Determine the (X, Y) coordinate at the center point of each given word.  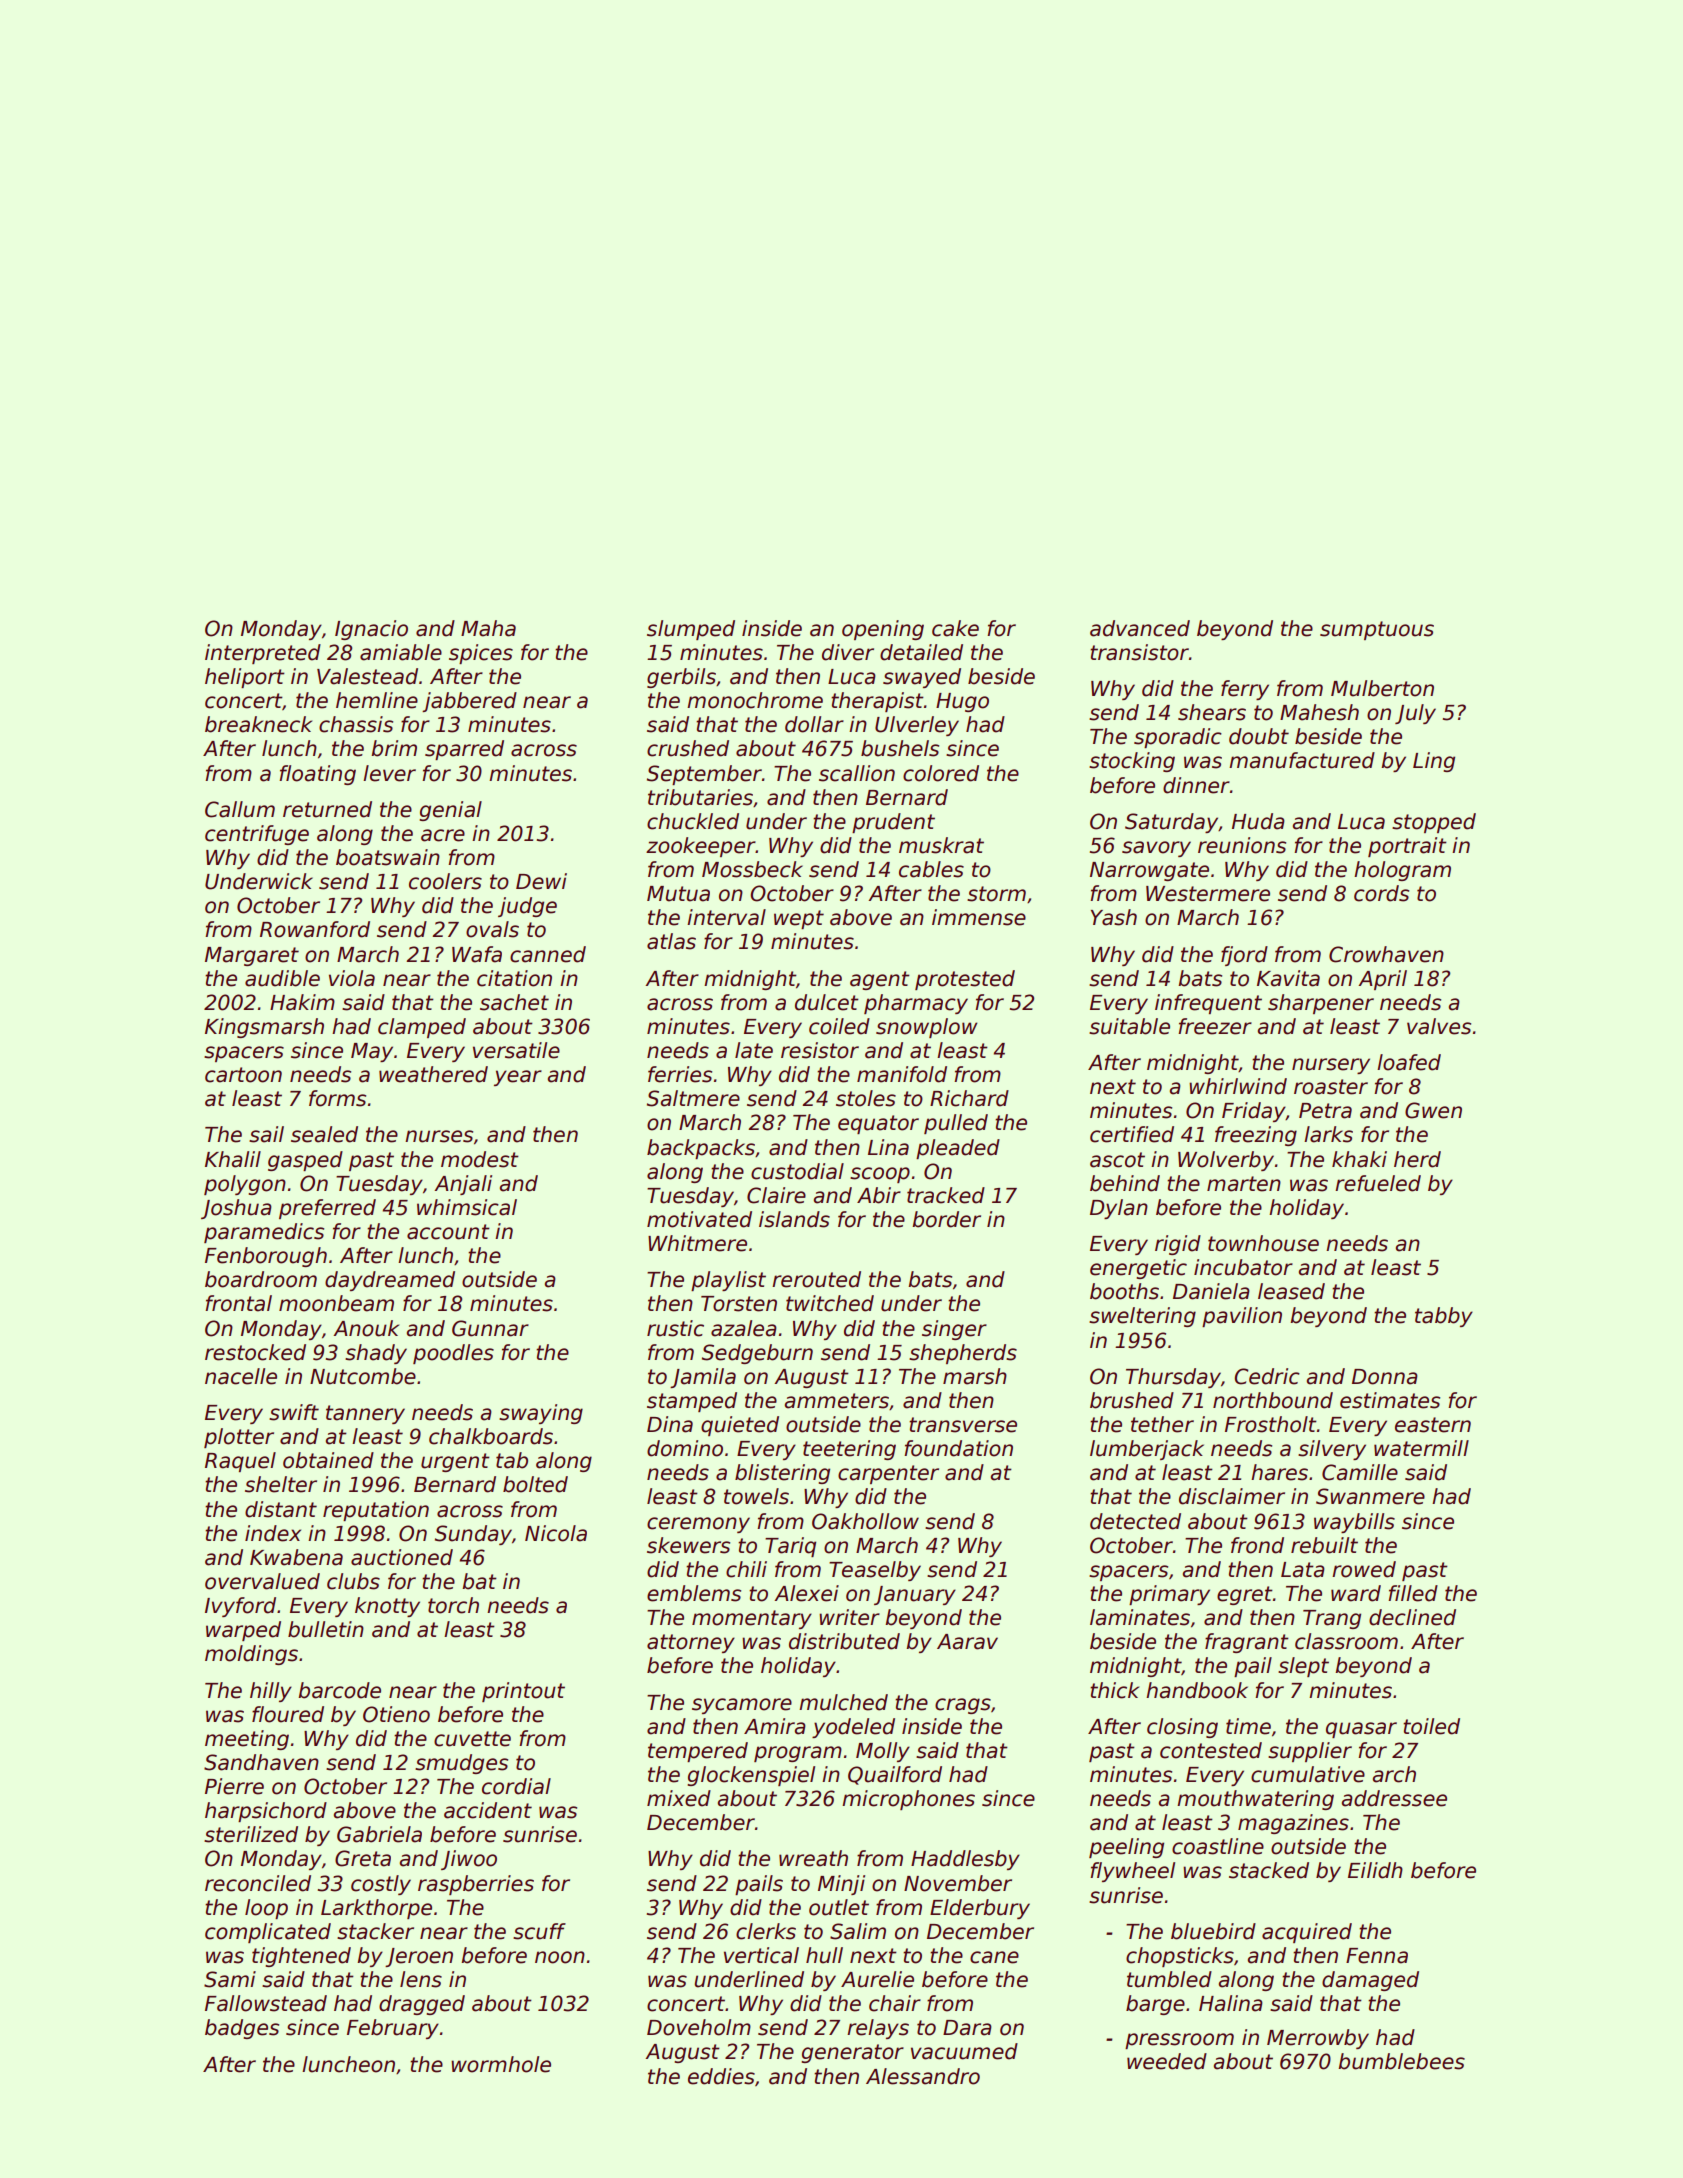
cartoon (243, 1075)
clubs (353, 1581)
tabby (1444, 1317)
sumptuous (1377, 630)
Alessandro (923, 2076)
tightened (301, 1957)
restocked (255, 1352)
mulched (843, 1702)
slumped (691, 630)
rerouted (816, 1279)
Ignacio (371, 630)
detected (1135, 1521)
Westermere (1208, 894)
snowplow (926, 1028)
